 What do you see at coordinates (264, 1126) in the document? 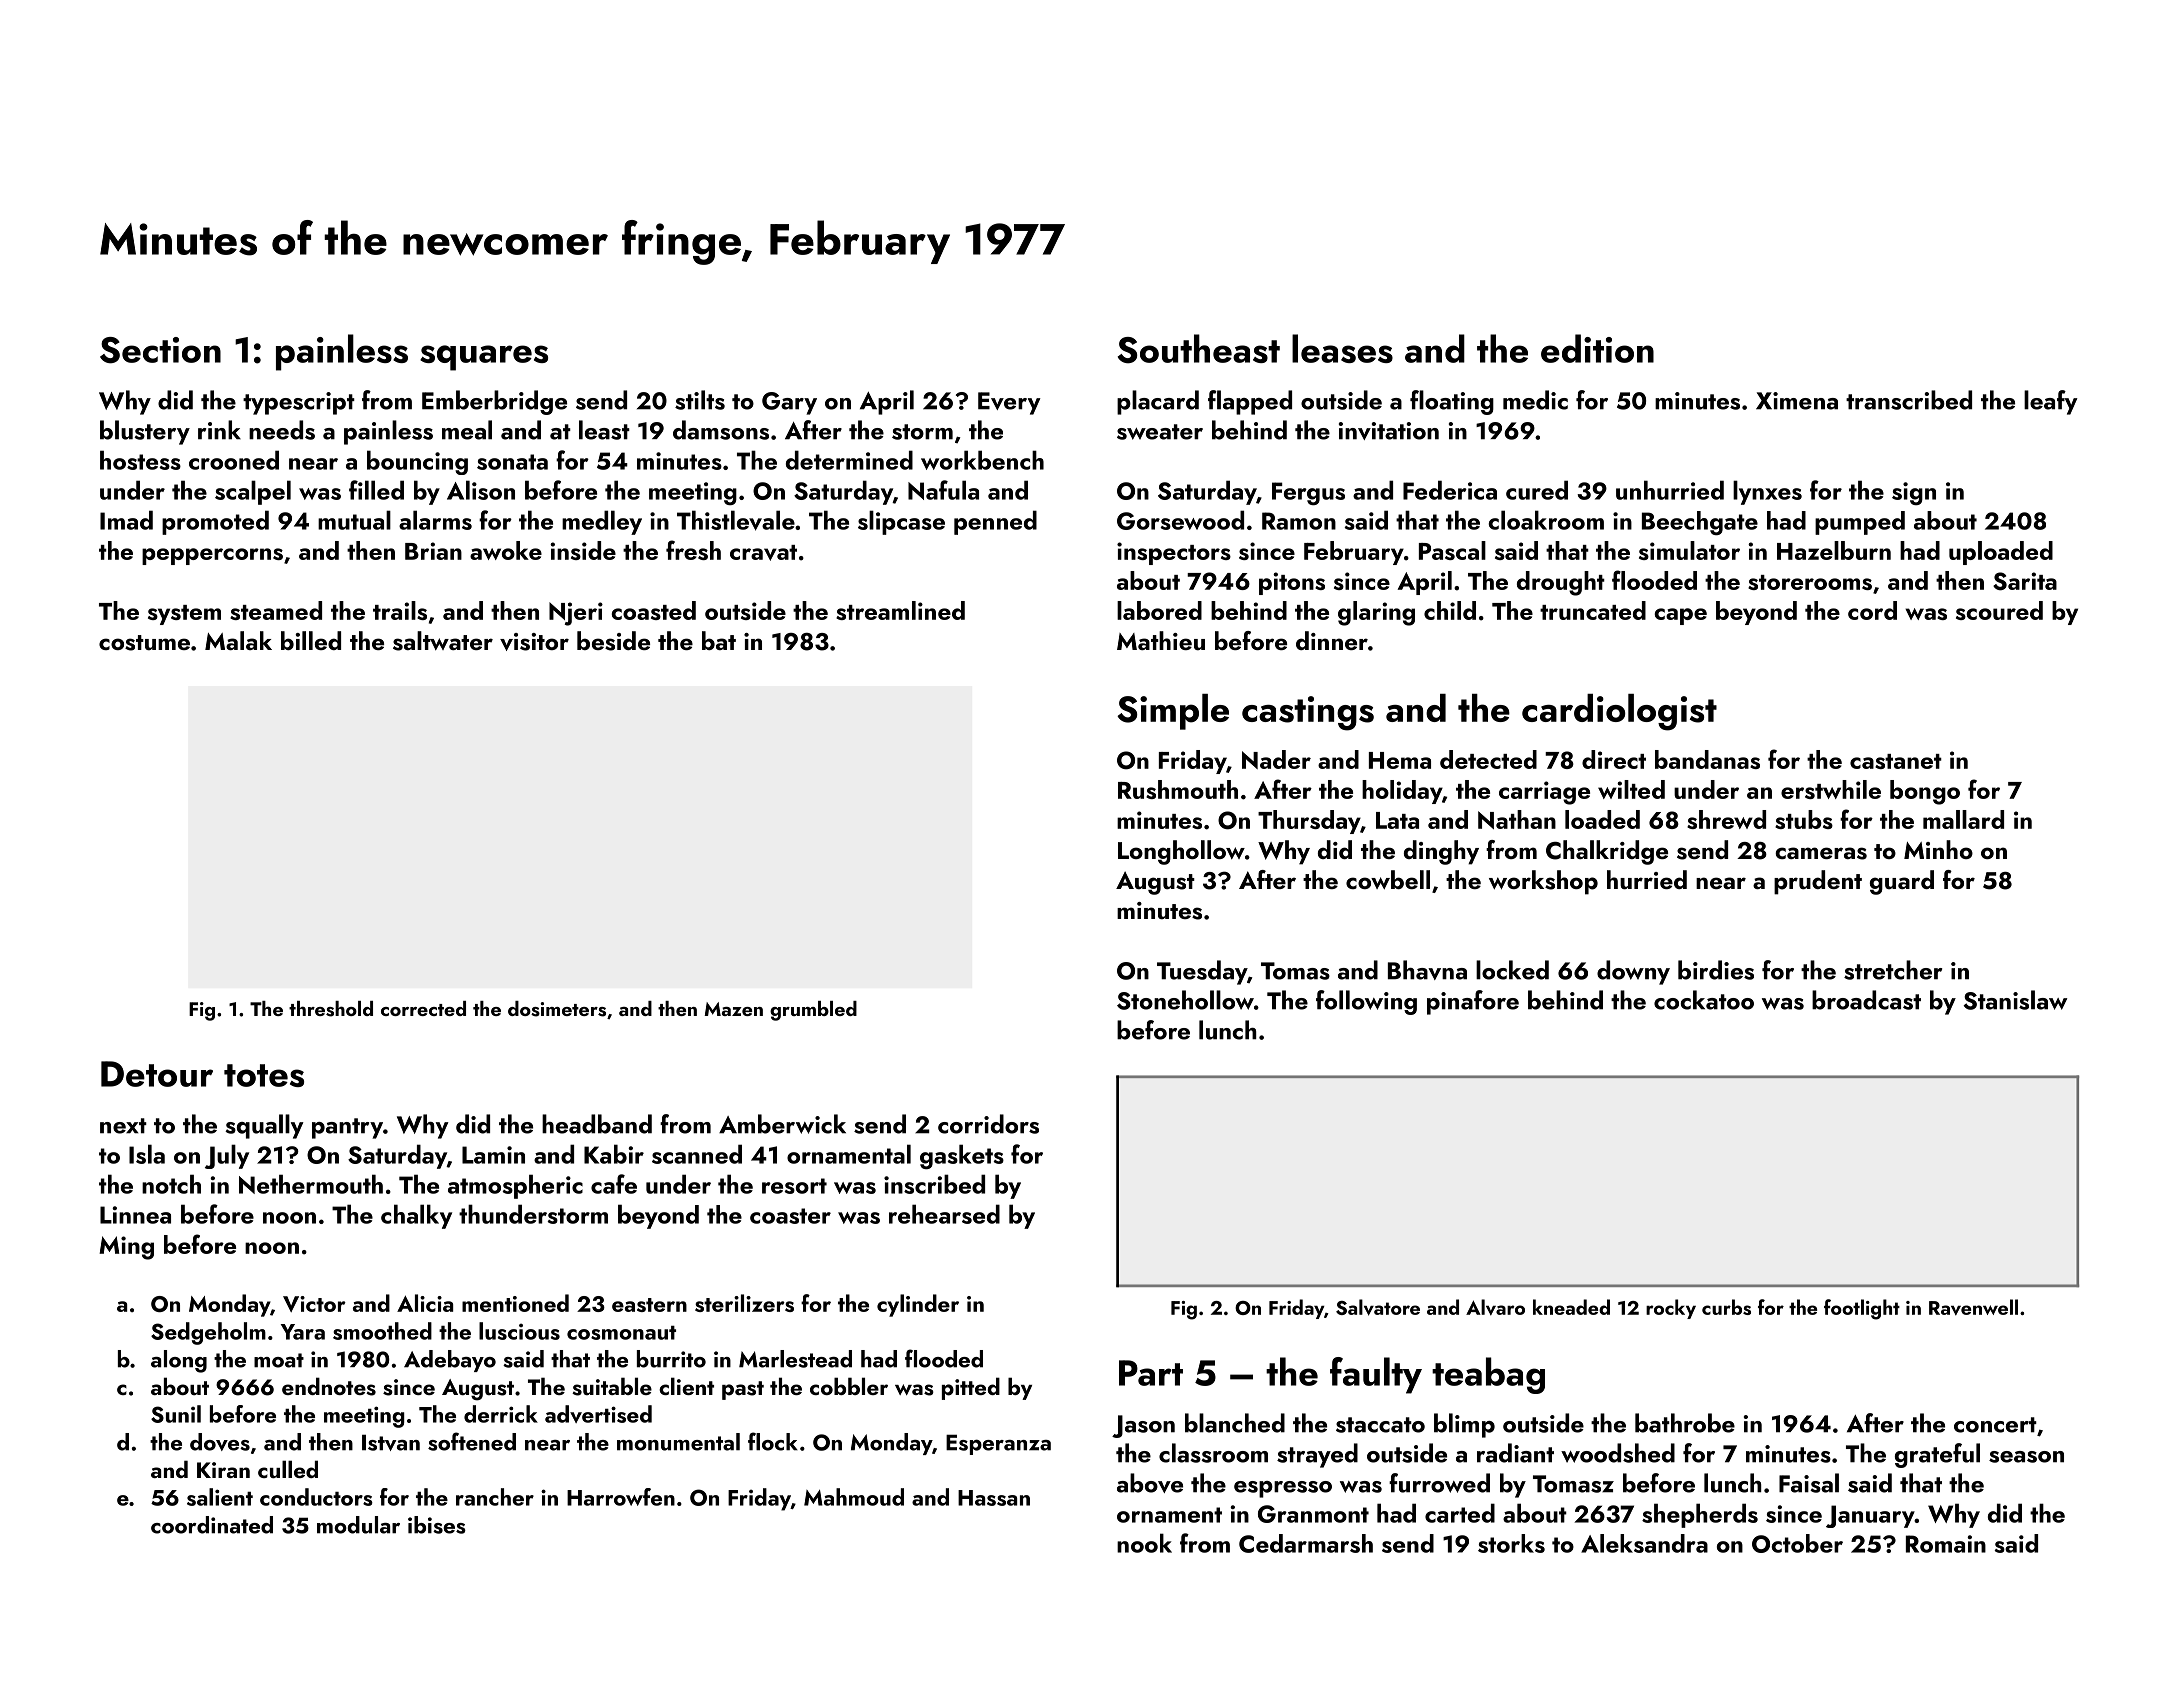
I see `squally` at bounding box center [264, 1126].
